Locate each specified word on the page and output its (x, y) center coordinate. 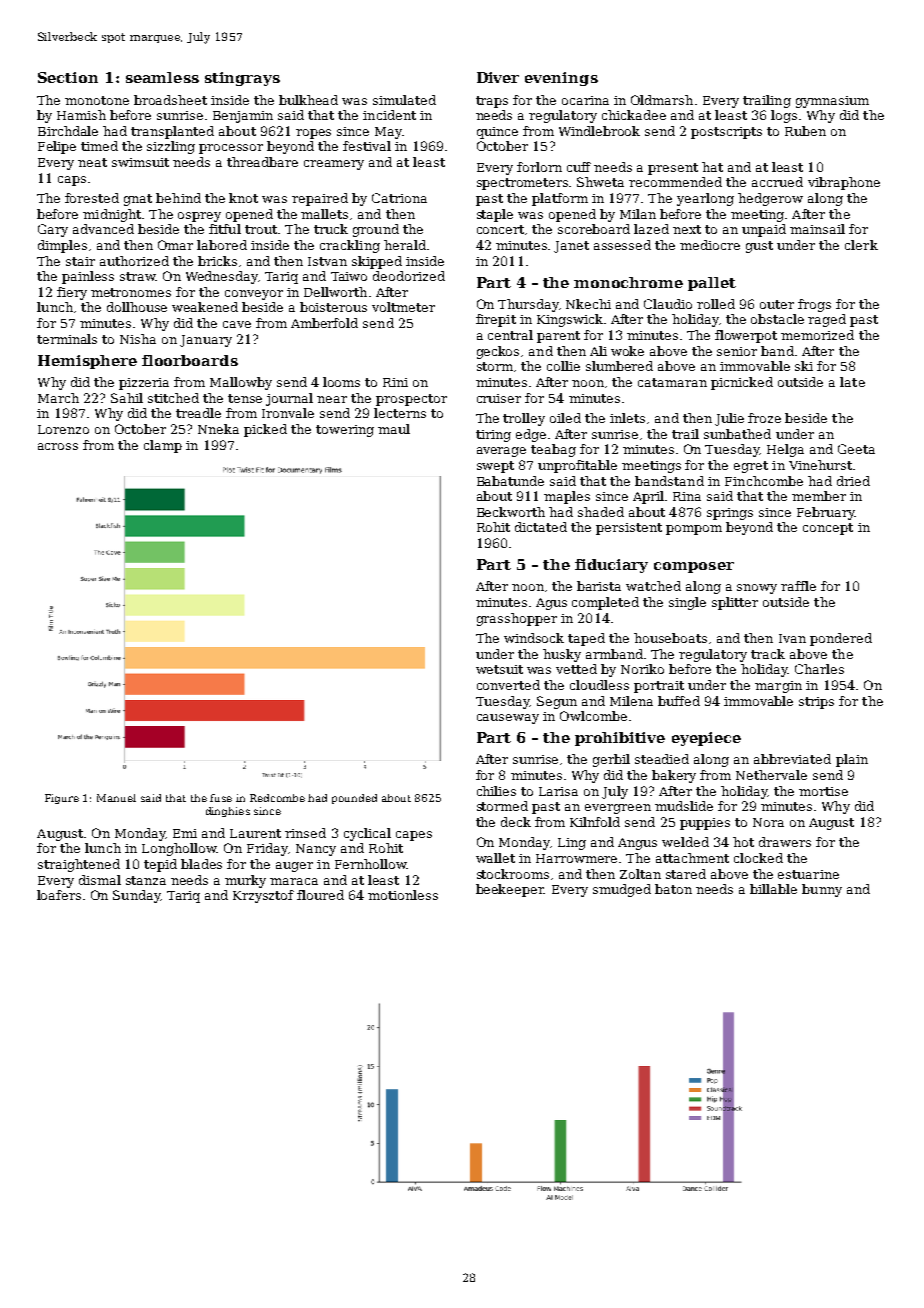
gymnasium (832, 102)
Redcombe (277, 798)
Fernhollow (371, 864)
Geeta (856, 449)
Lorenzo (63, 429)
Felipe (57, 147)
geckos (498, 352)
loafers (59, 895)
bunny (822, 890)
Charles (819, 669)
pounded (354, 799)
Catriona (399, 198)
